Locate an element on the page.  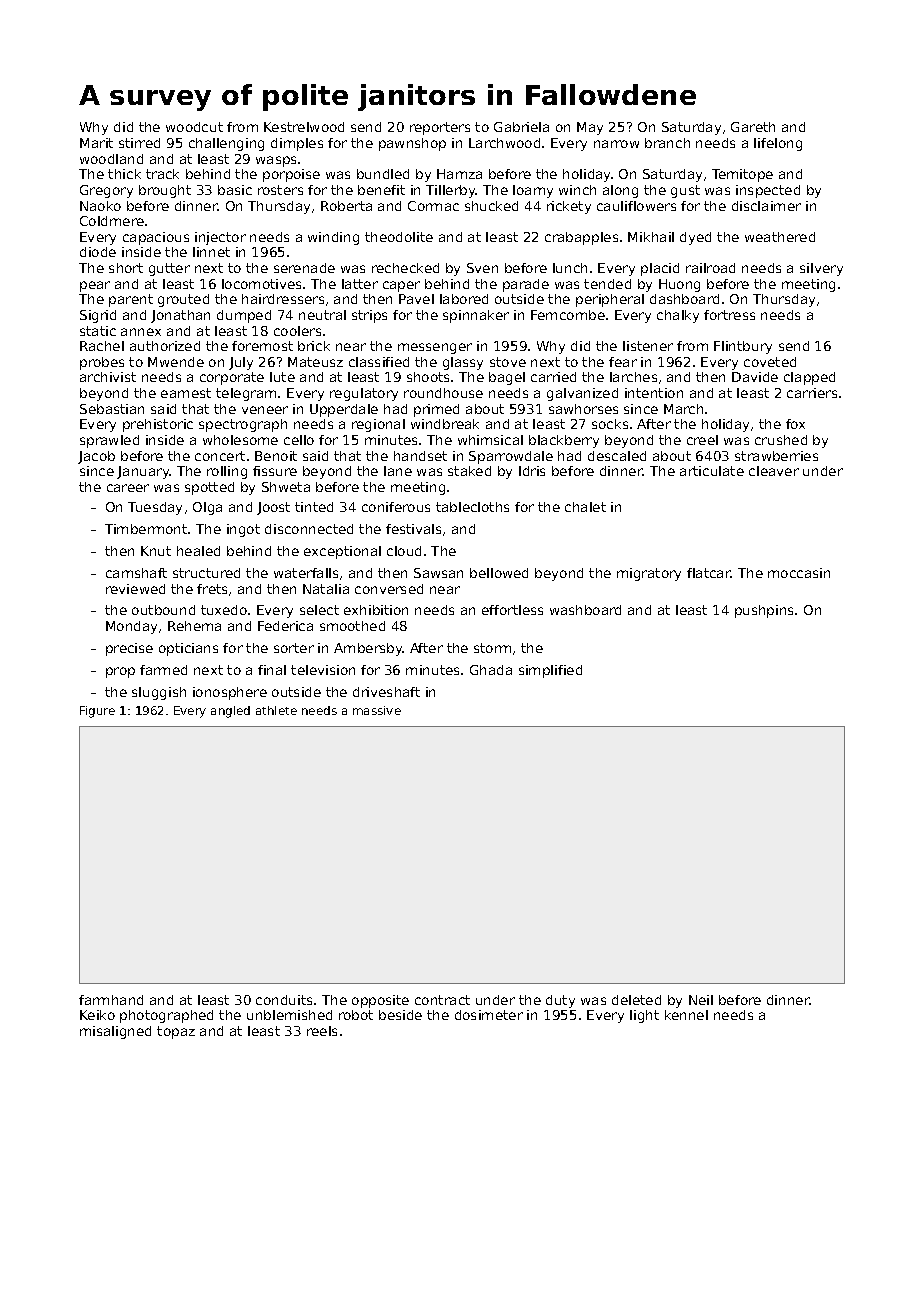
reviewed is located at coordinates (135, 589).
